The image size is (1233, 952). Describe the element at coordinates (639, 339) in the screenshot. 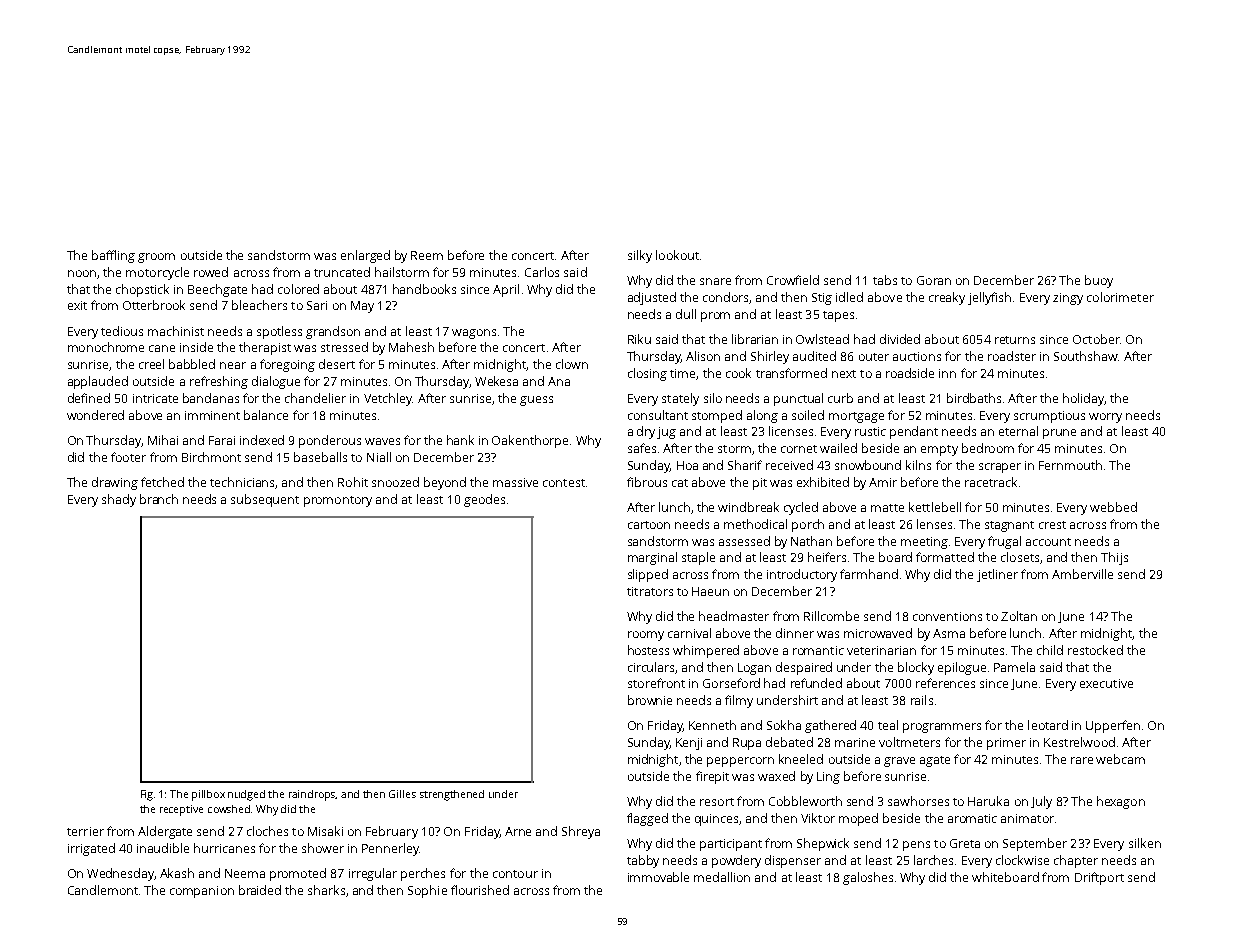

I see `Riku` at that location.
